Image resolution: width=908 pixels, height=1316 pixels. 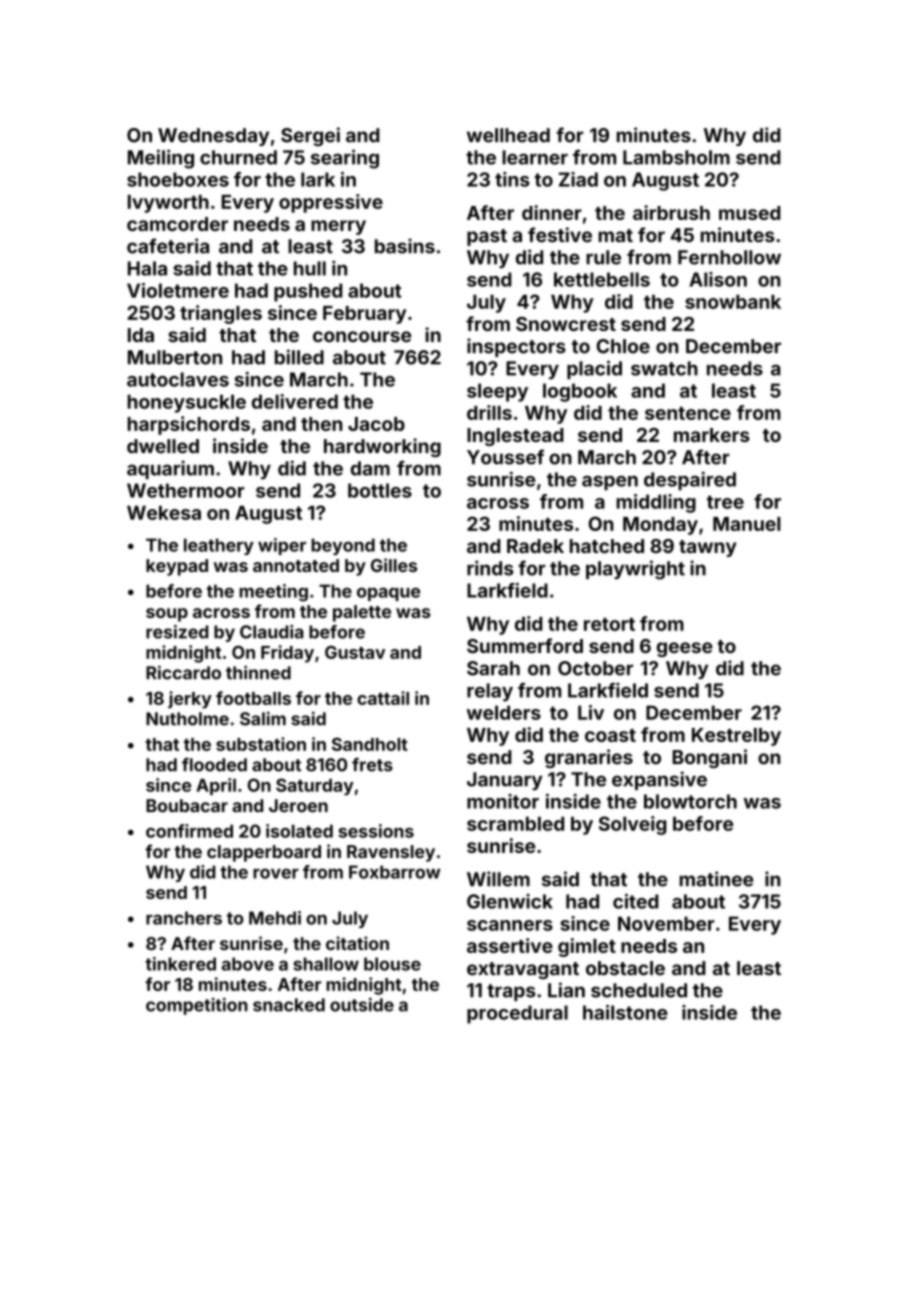 I want to click on wellhead, so click(x=508, y=135).
